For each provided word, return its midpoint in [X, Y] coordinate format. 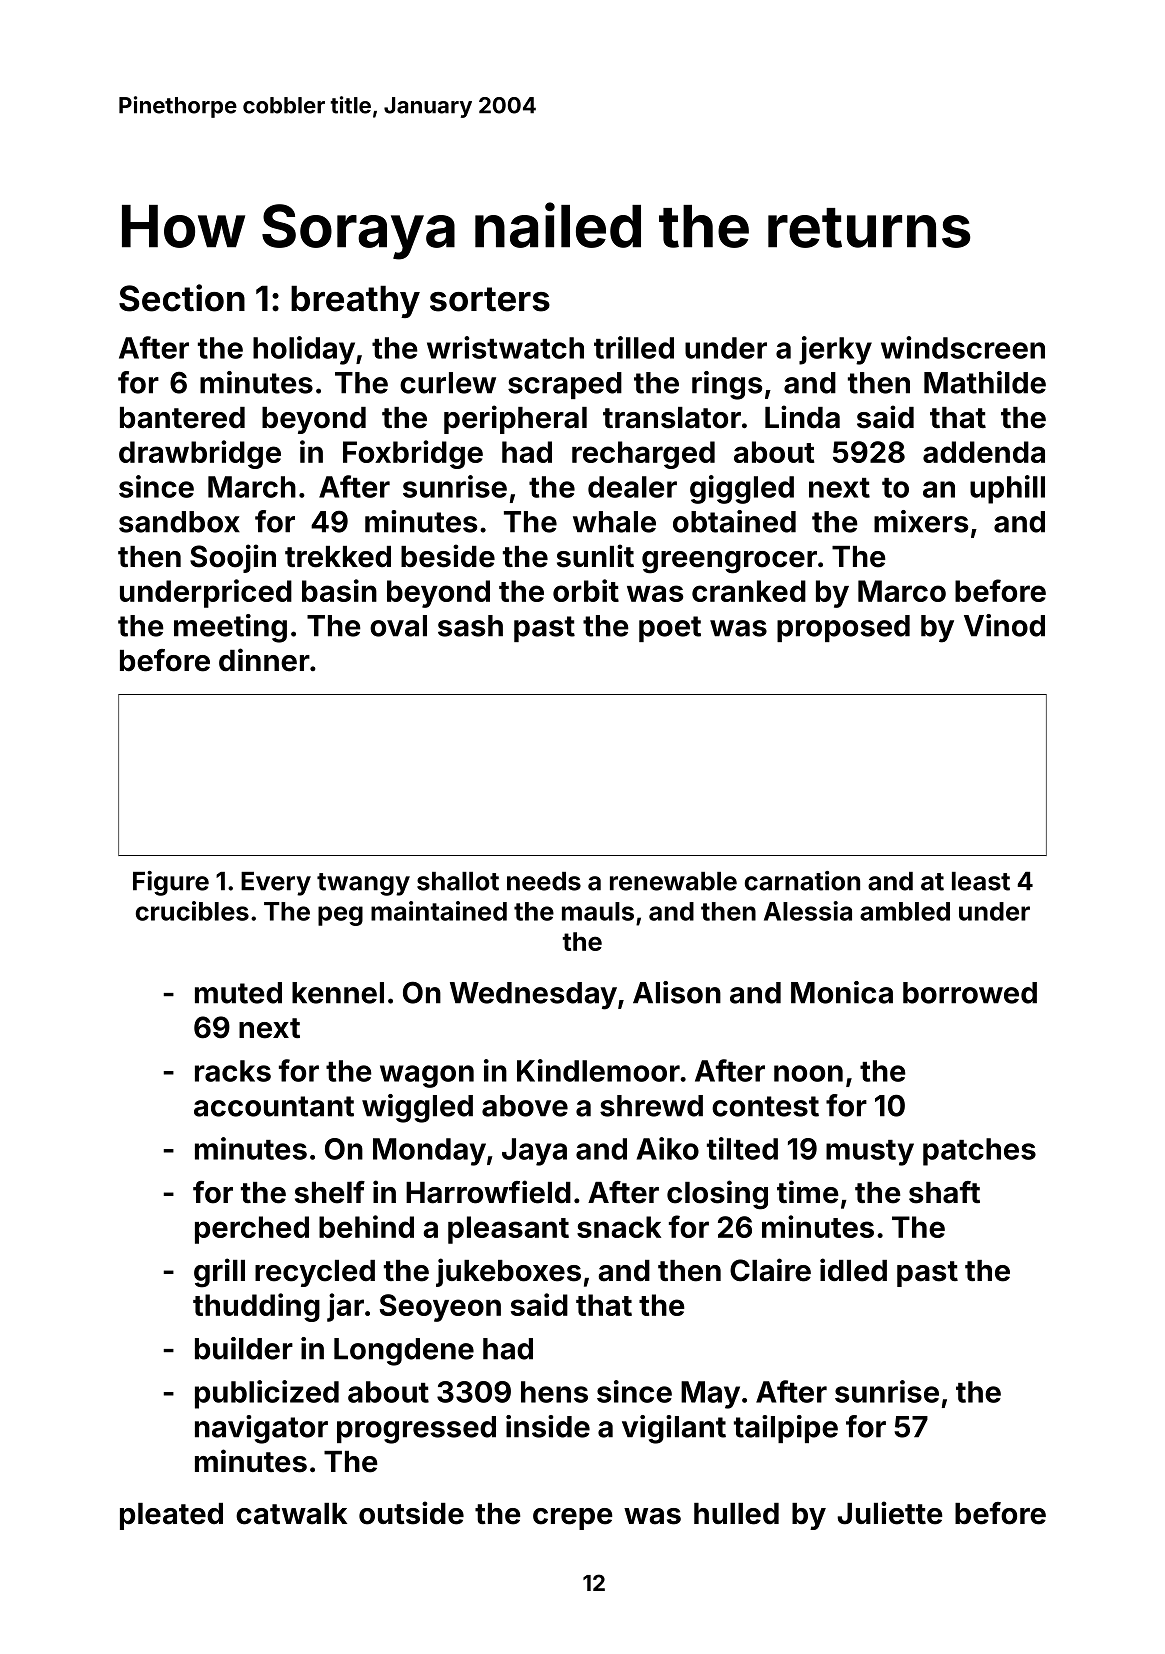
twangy [363, 884]
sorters [490, 299]
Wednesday [533, 996]
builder [244, 1348]
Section [182, 298]
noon [808, 1073]
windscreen [963, 347]
